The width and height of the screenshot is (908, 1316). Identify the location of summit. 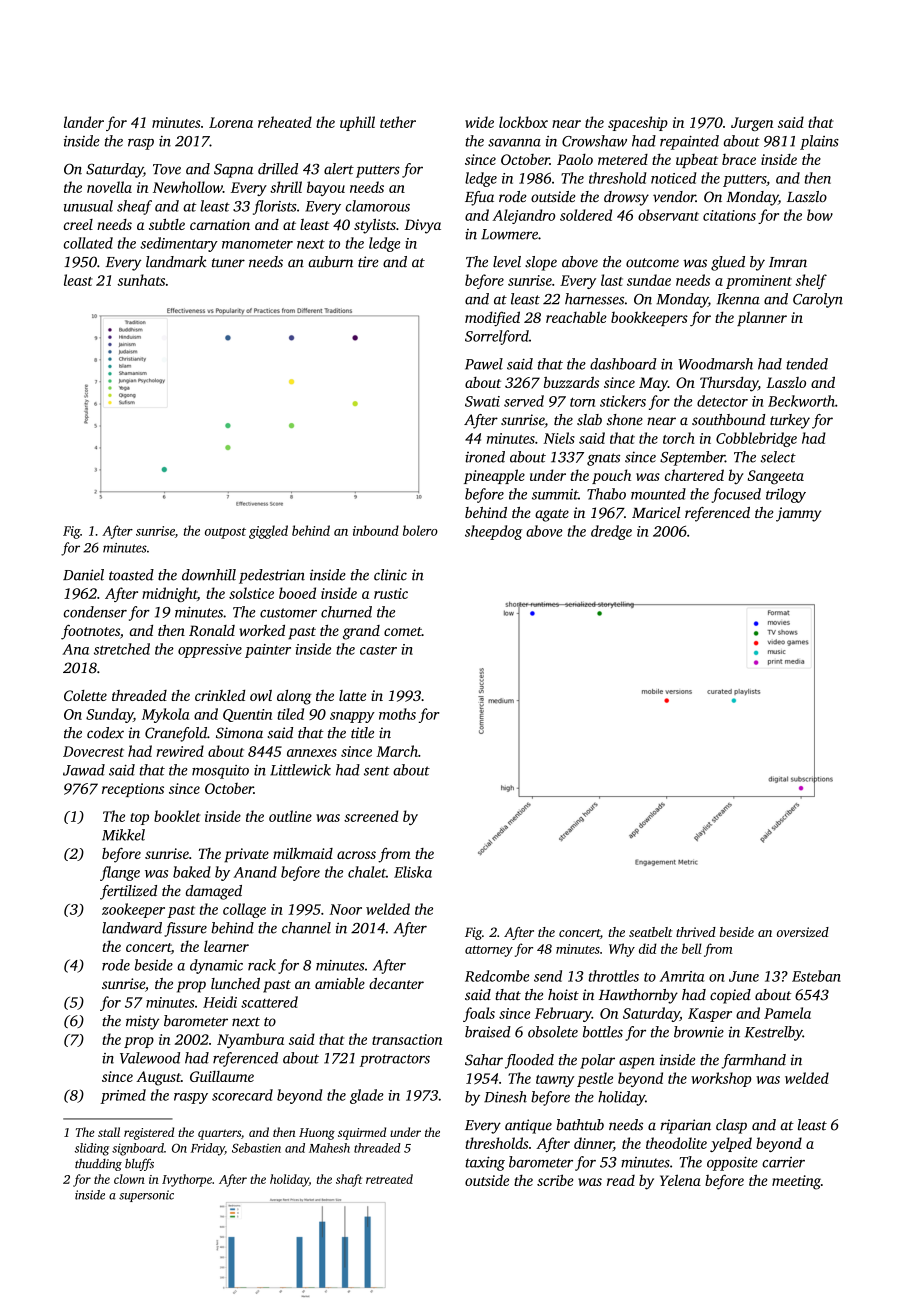
(555, 494).
